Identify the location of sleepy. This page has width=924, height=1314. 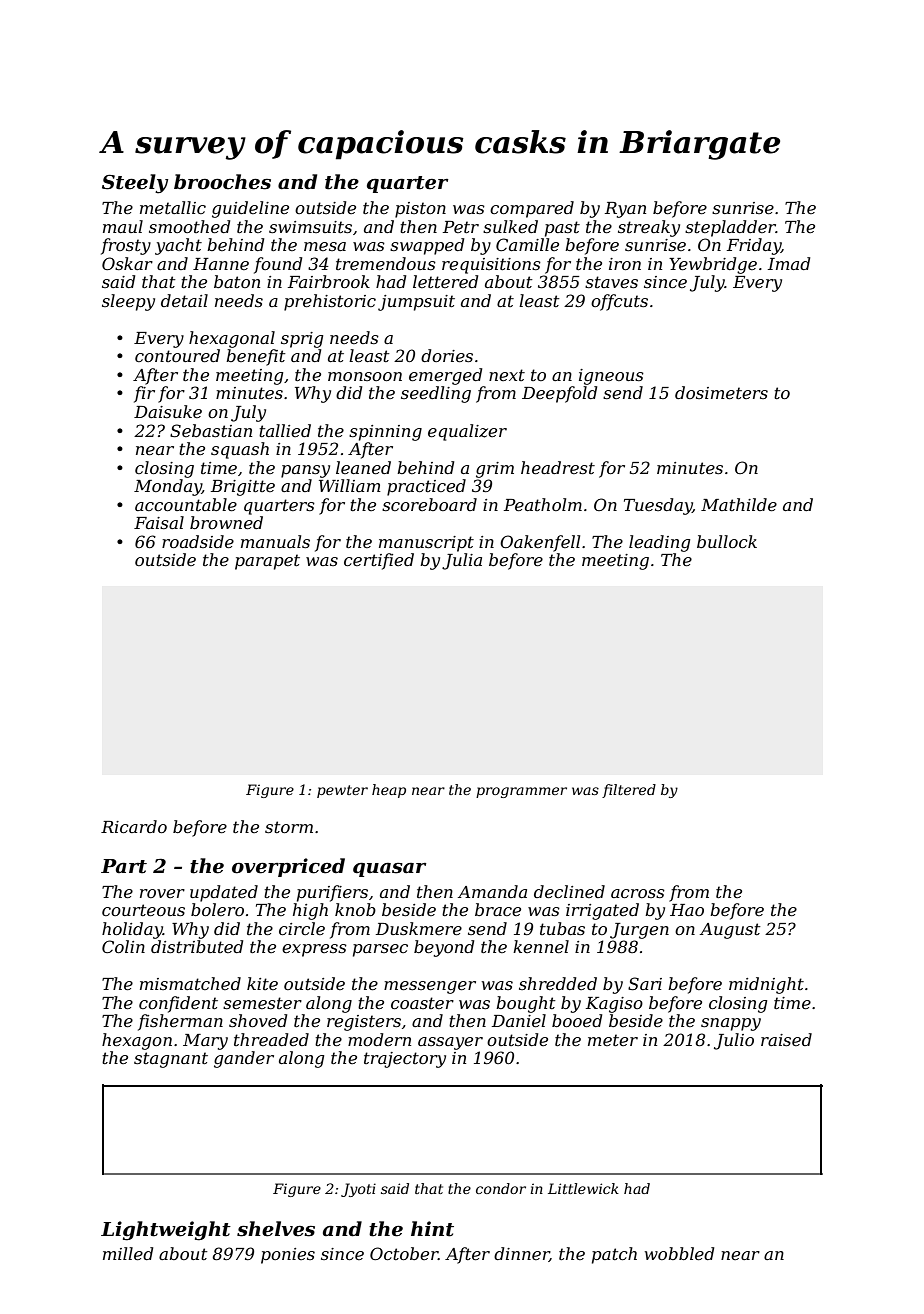
(128, 302).
